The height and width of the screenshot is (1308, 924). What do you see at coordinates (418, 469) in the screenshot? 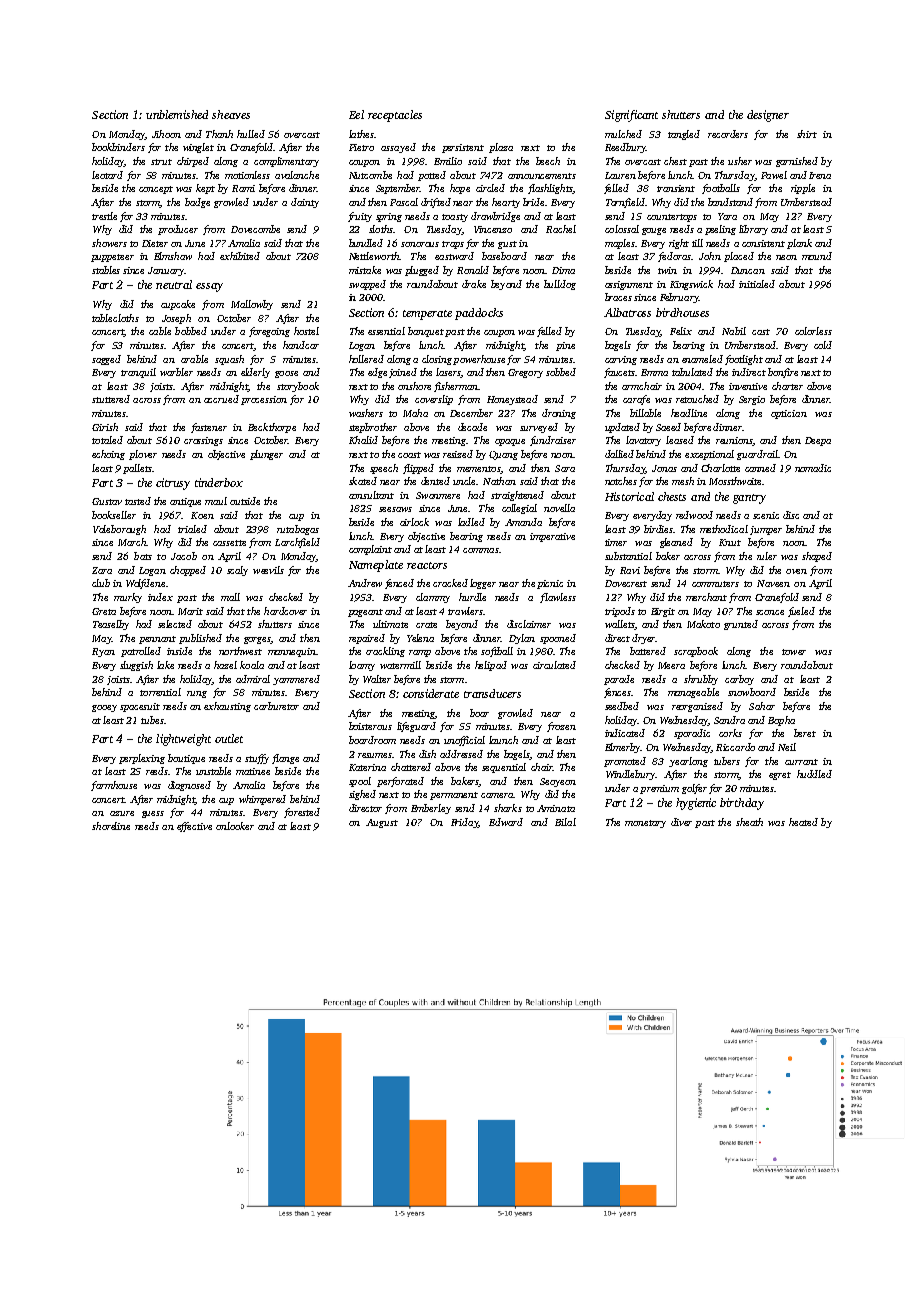
I see `flipped` at bounding box center [418, 469].
